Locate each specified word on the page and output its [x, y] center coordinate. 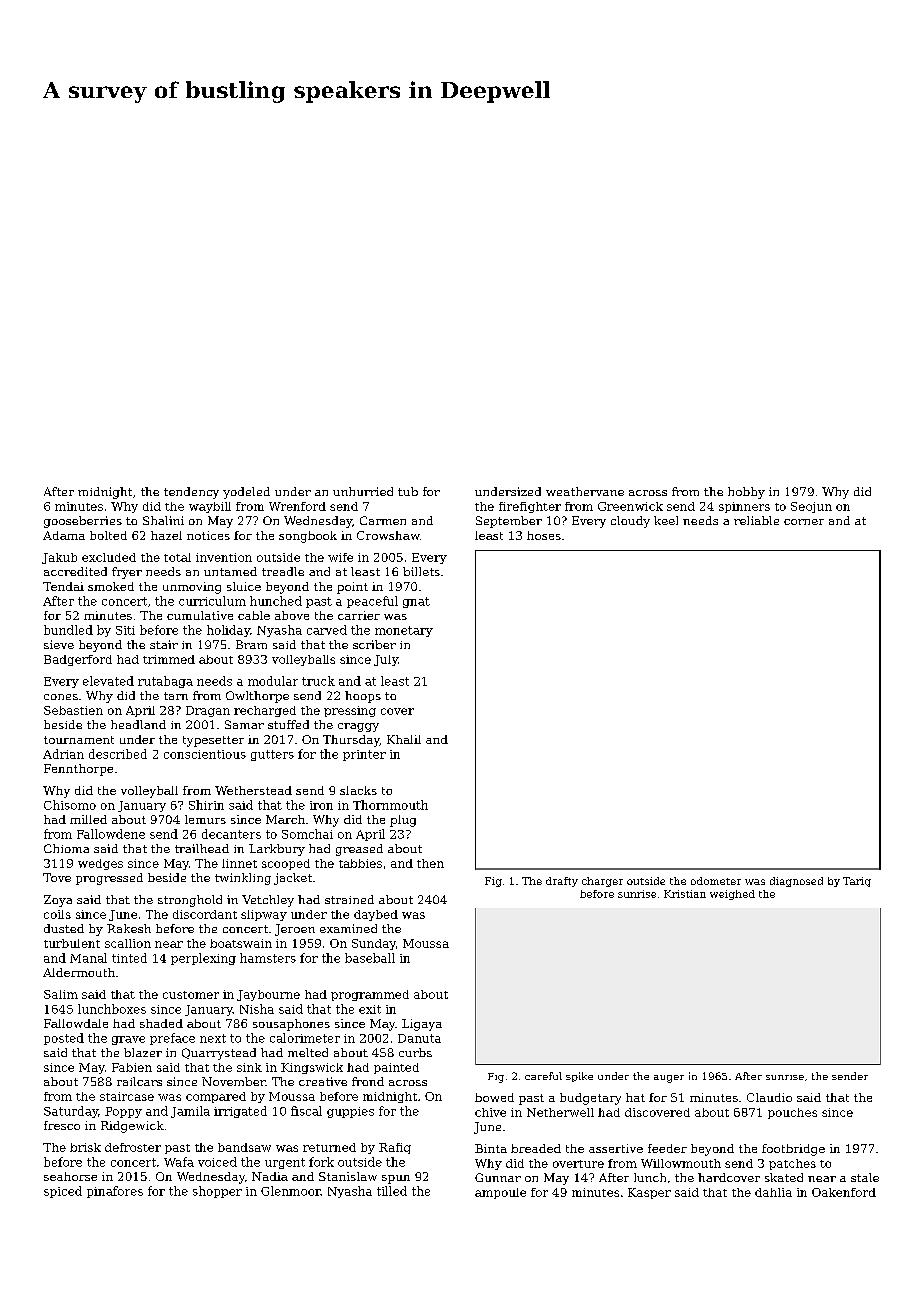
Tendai [63, 586]
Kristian [685, 894]
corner [804, 522]
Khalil [404, 739]
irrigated [240, 1112]
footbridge [793, 1150]
